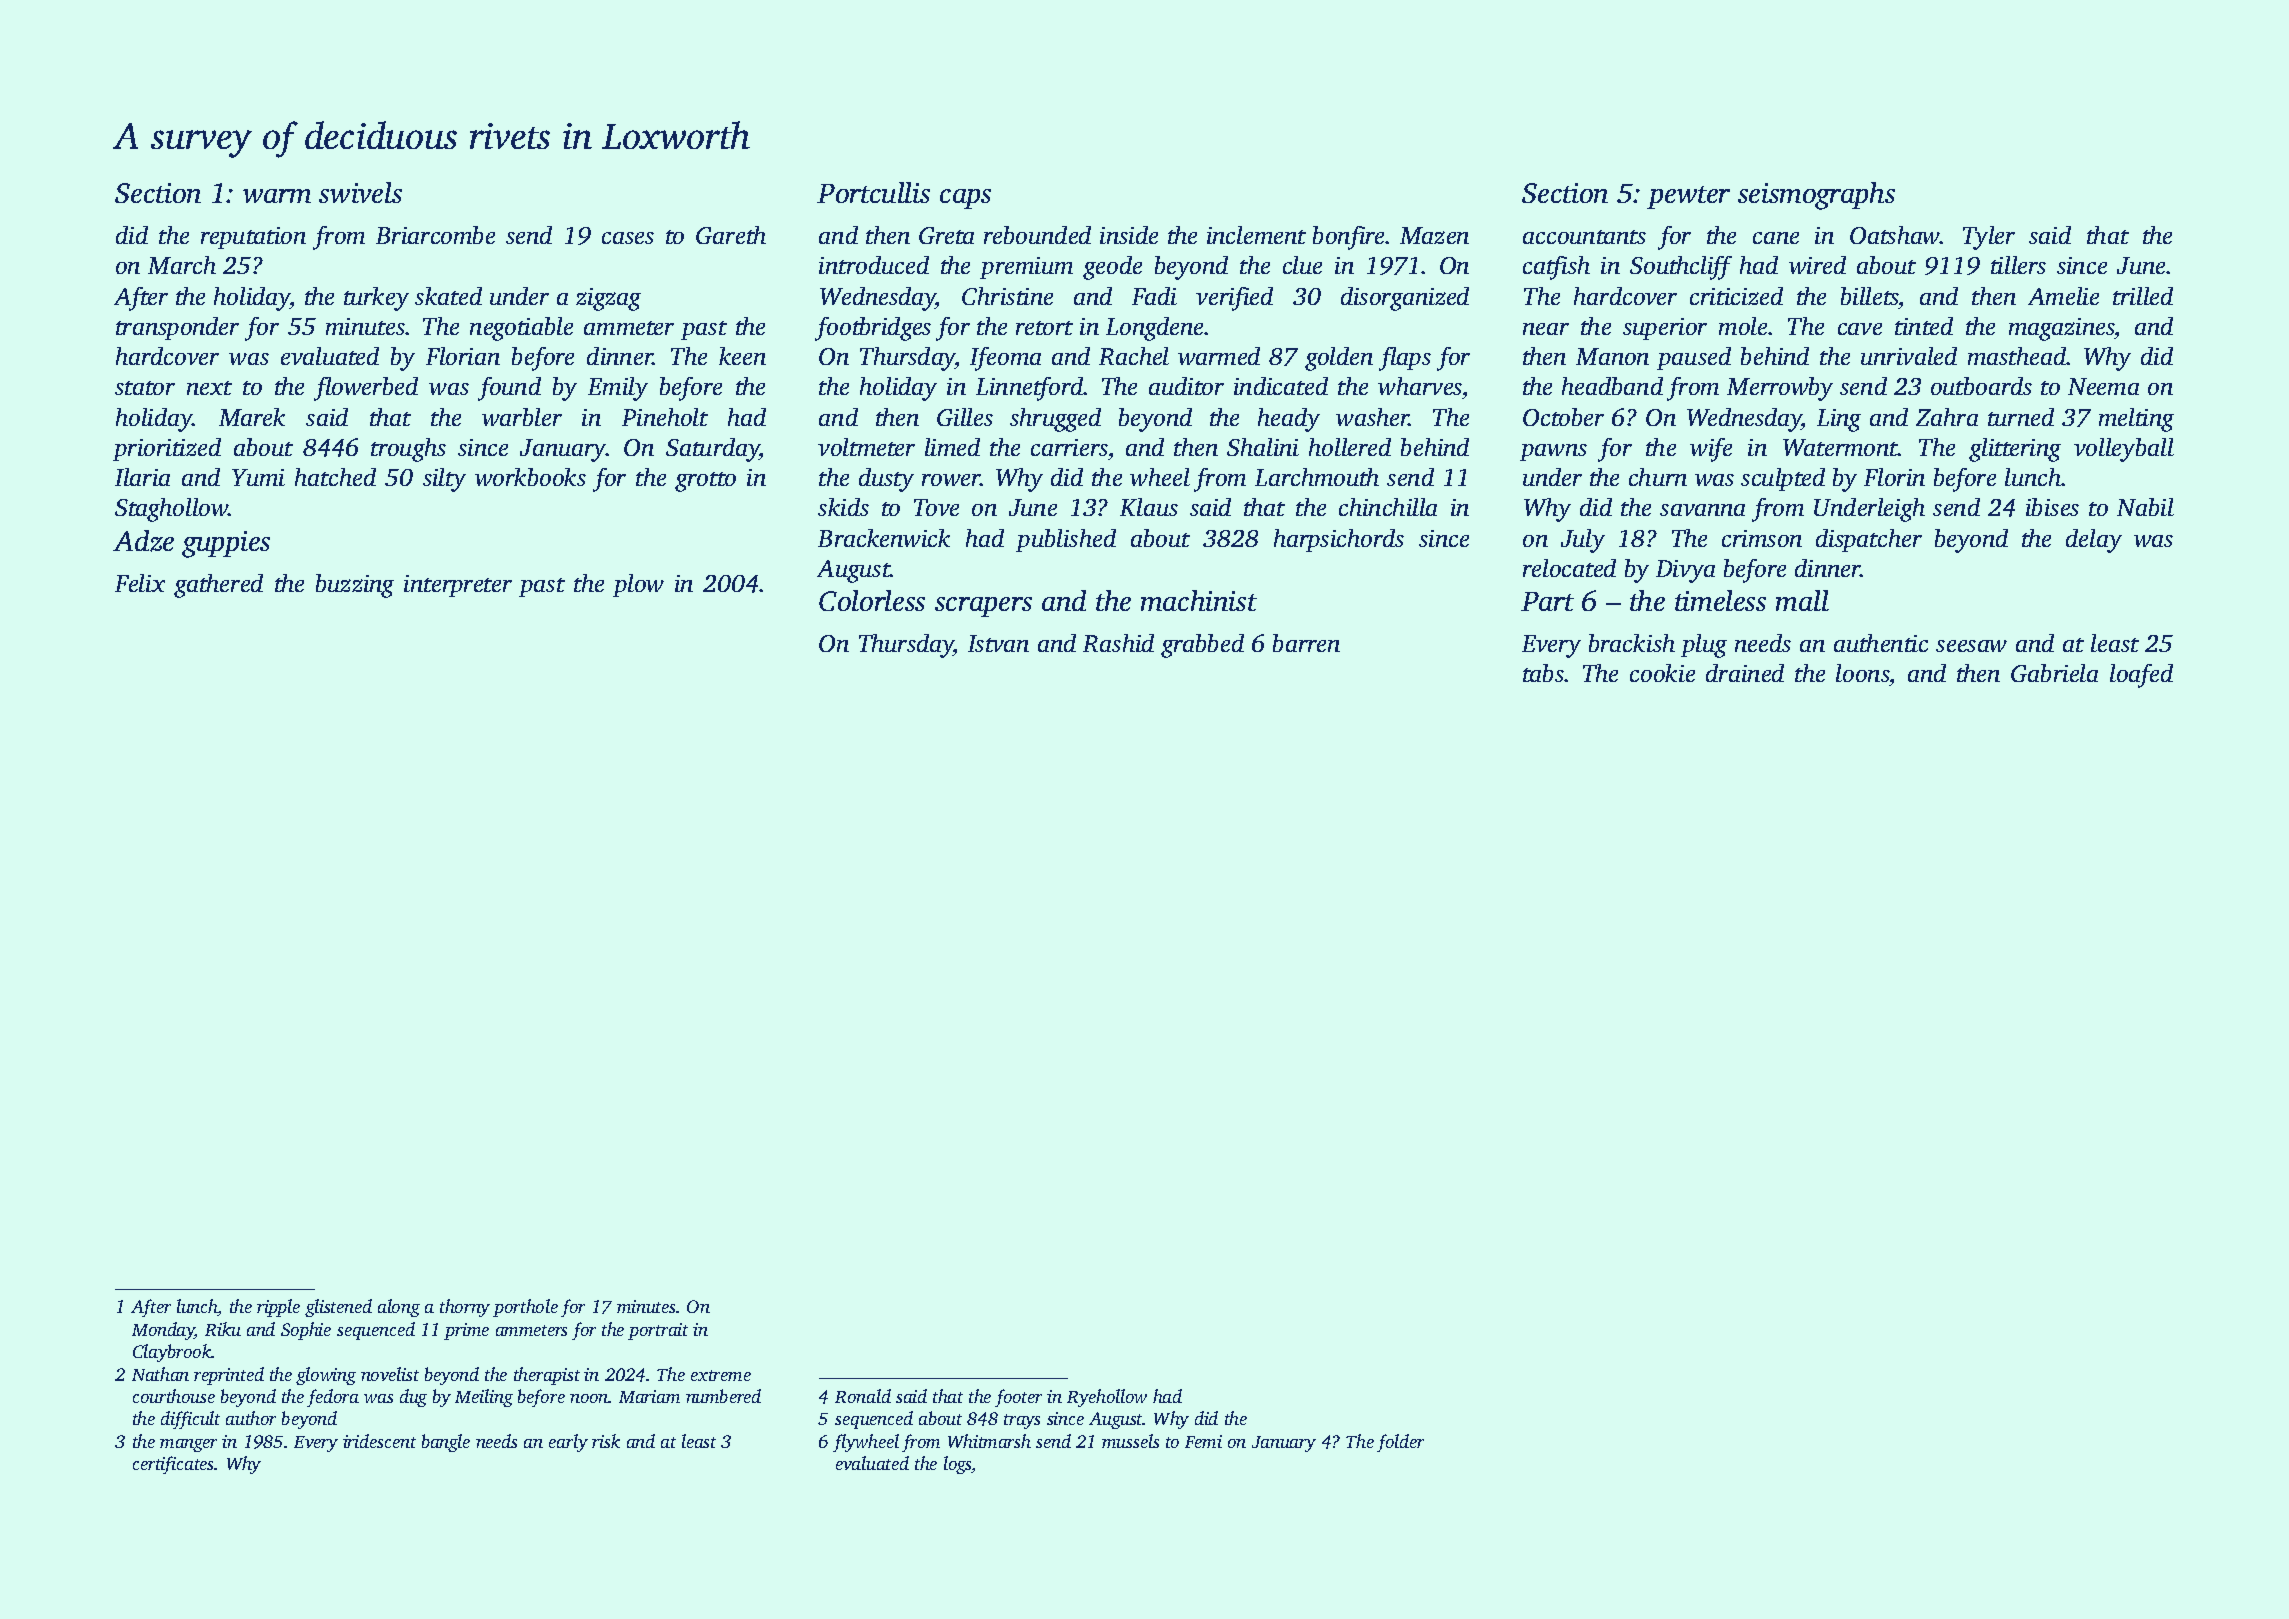 This page has height=1619, width=2289. What do you see at coordinates (1870, 296) in the page?
I see `billets` at bounding box center [1870, 296].
